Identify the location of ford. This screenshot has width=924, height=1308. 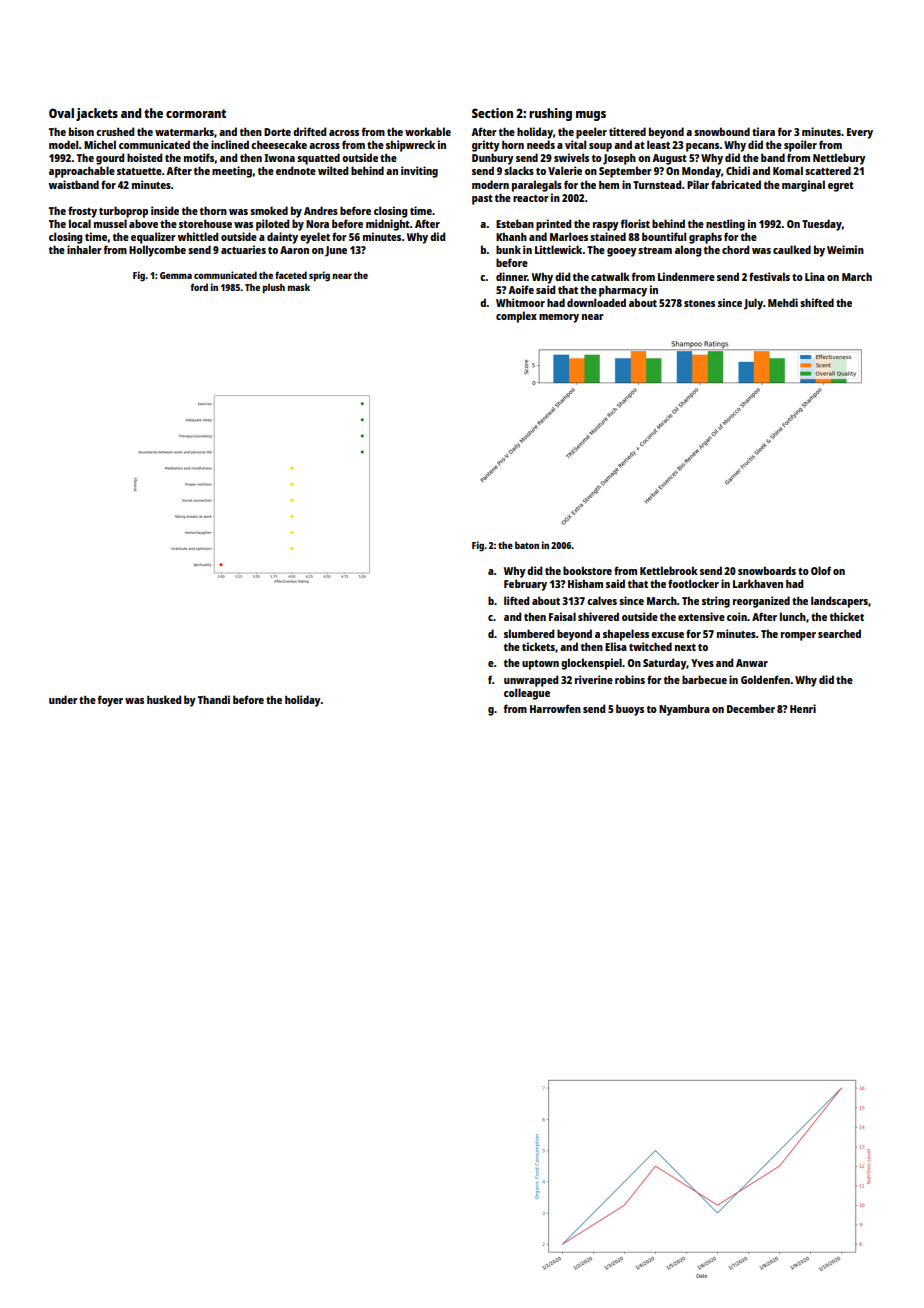
(199, 287).
